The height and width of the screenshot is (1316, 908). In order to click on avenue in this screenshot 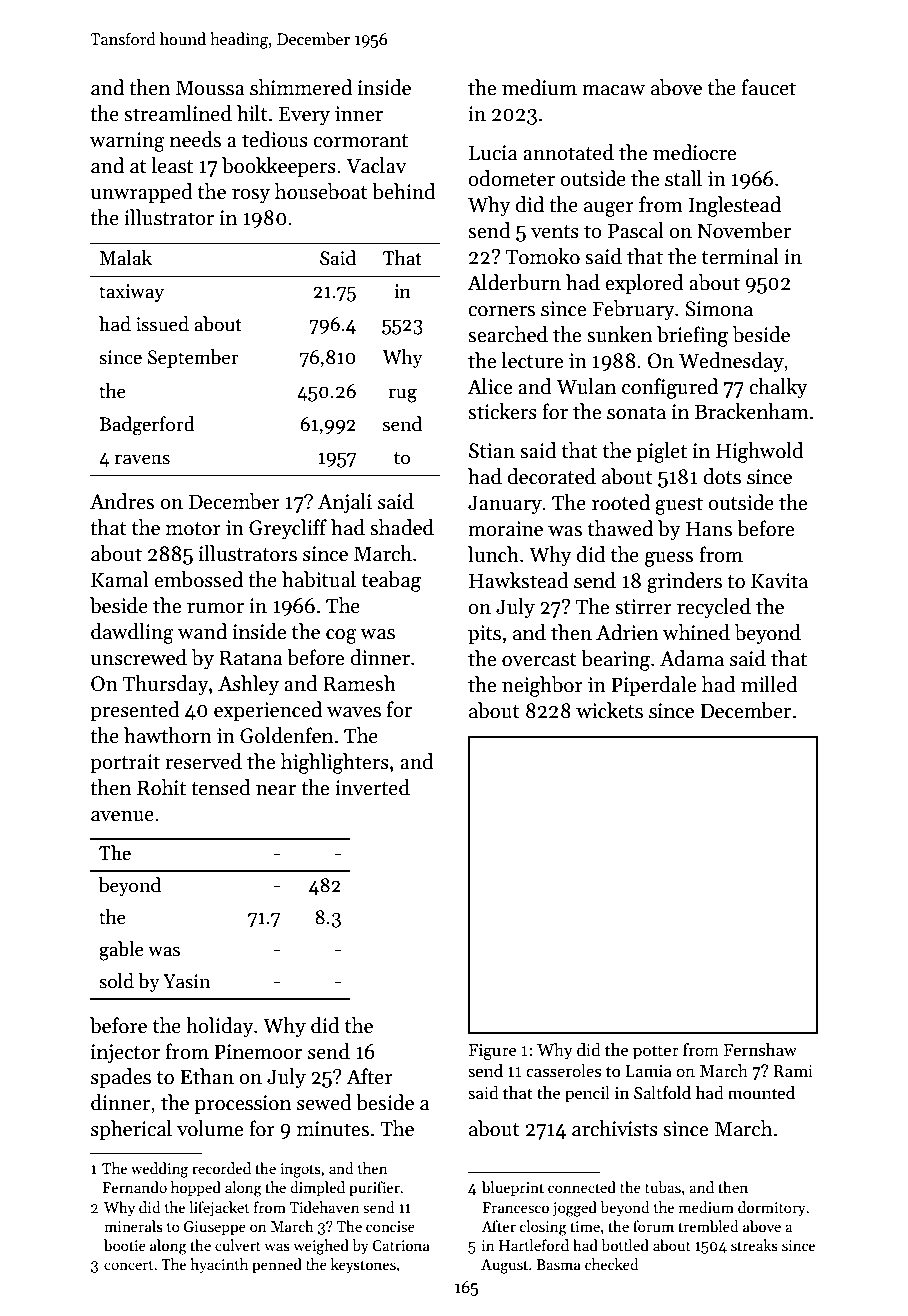, I will do `click(122, 816)`.
